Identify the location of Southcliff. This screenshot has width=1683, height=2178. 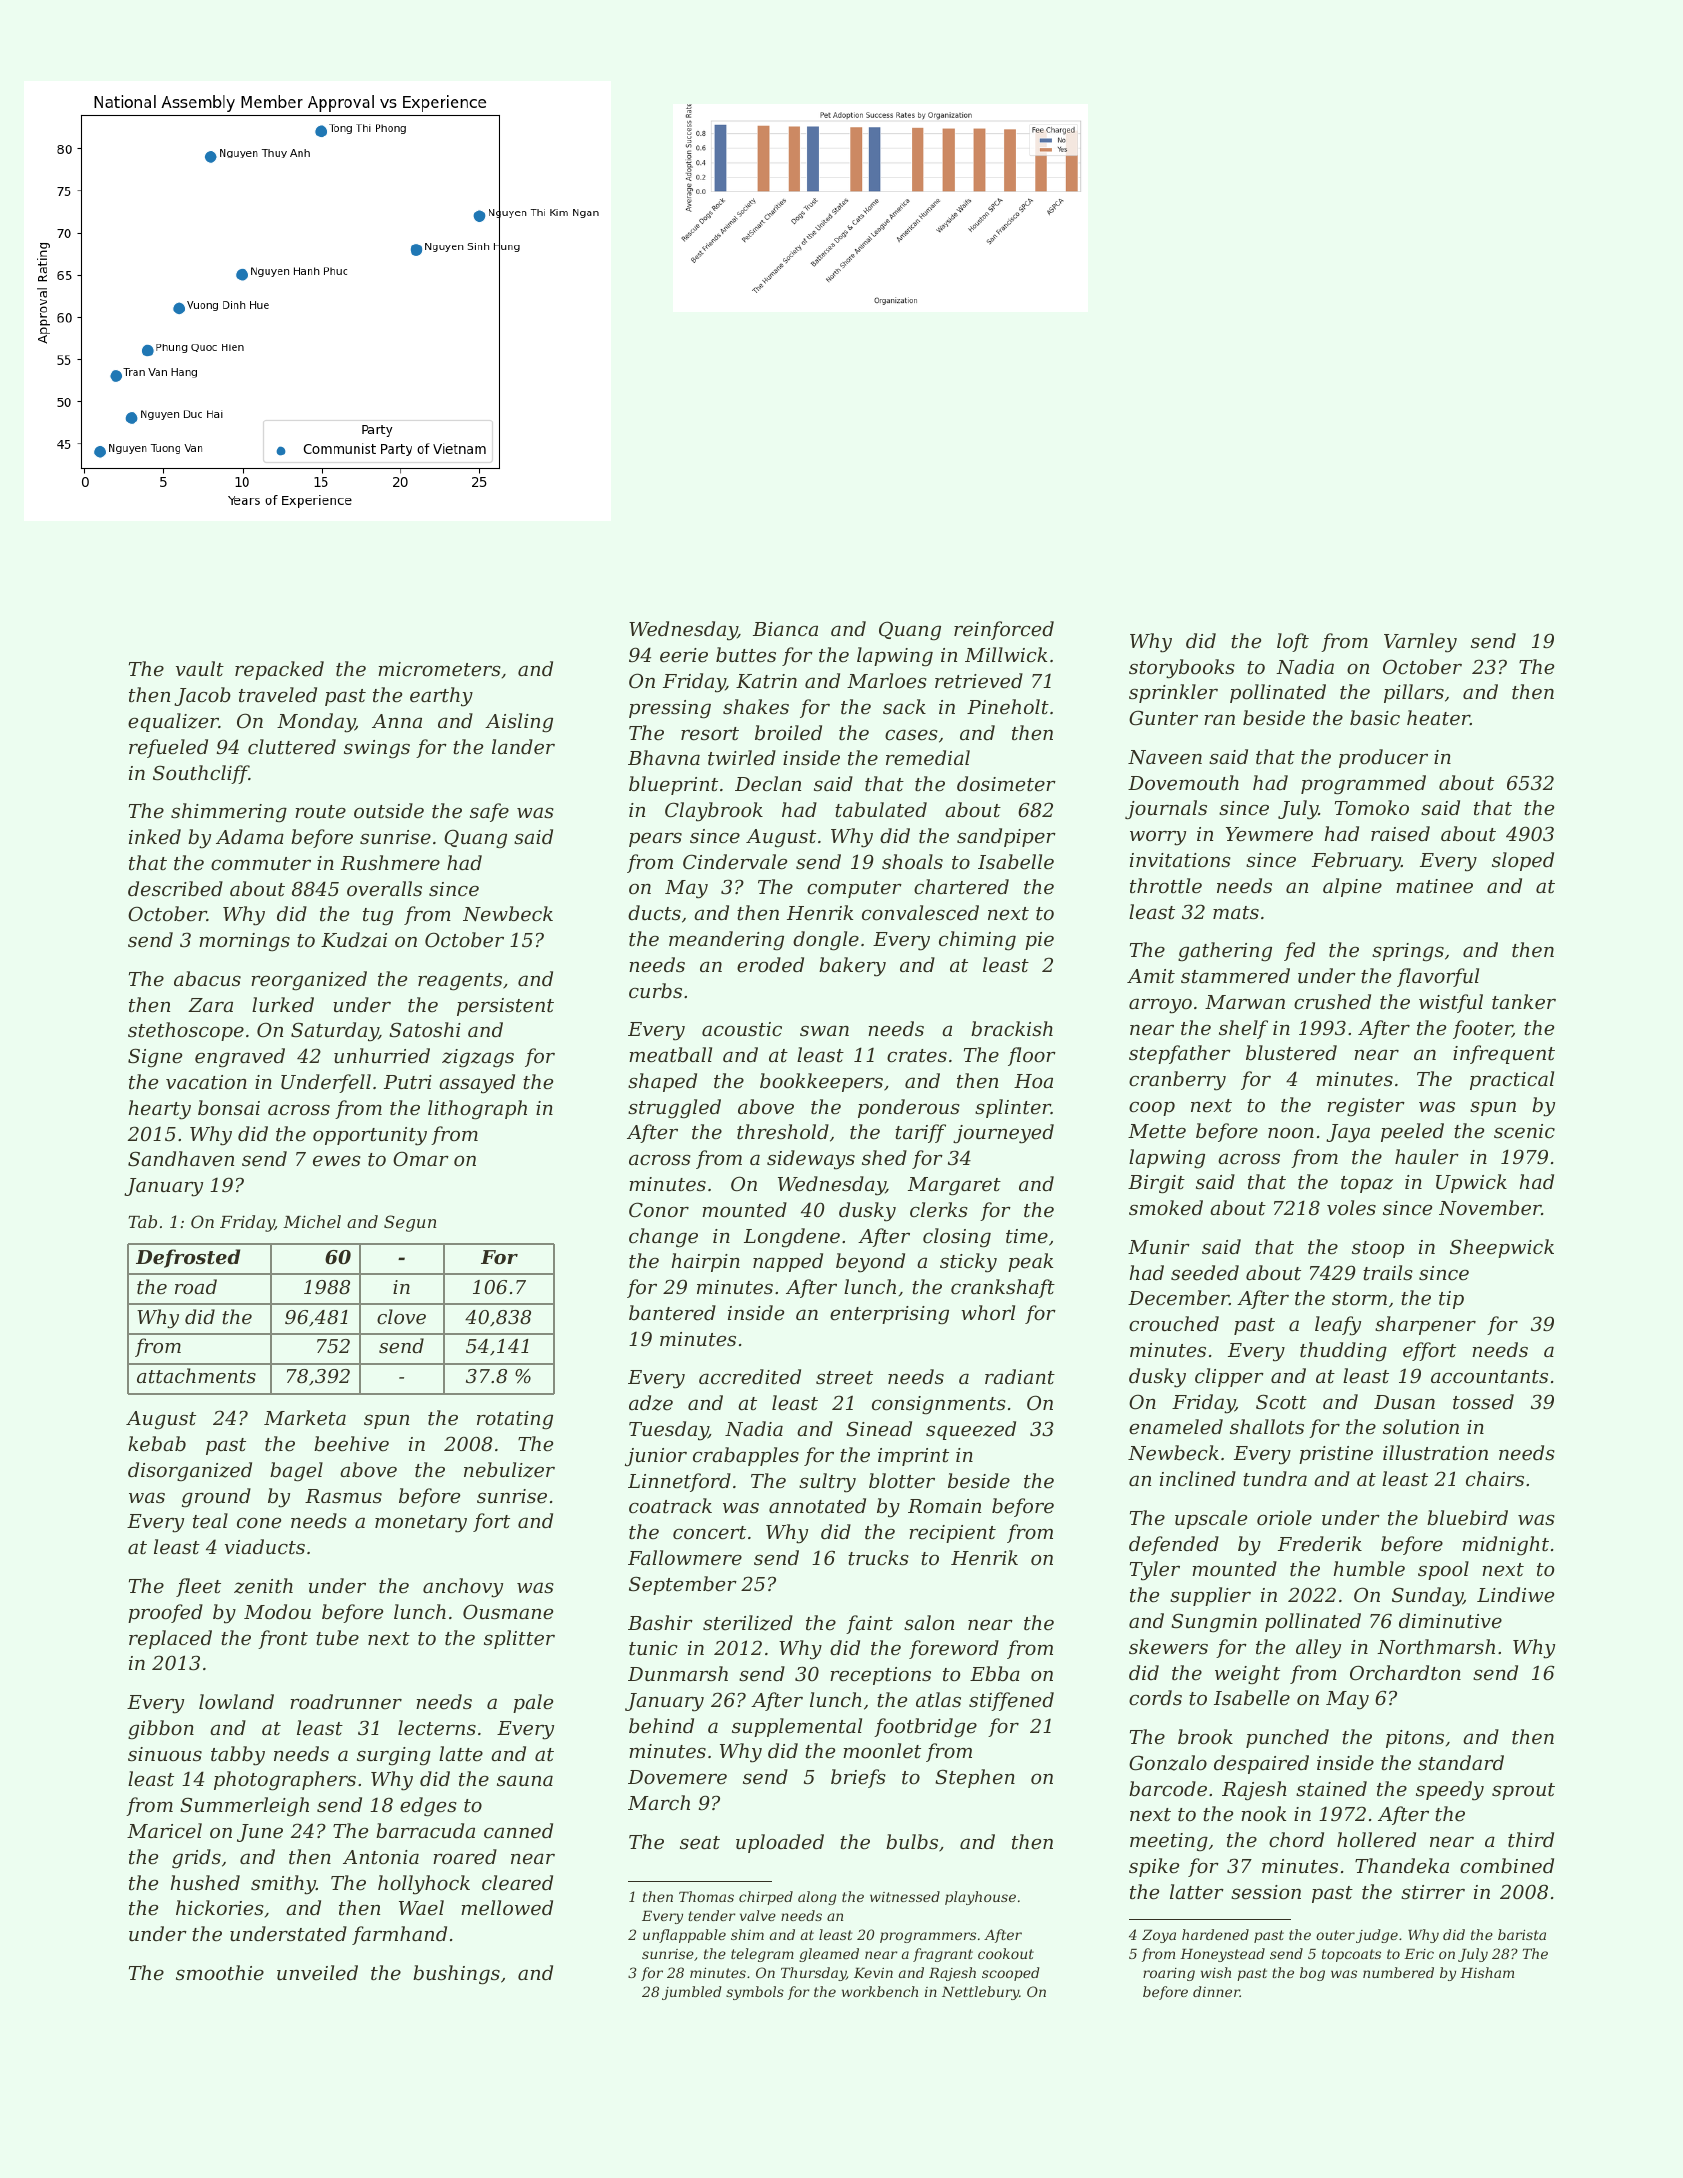
(201, 774).
